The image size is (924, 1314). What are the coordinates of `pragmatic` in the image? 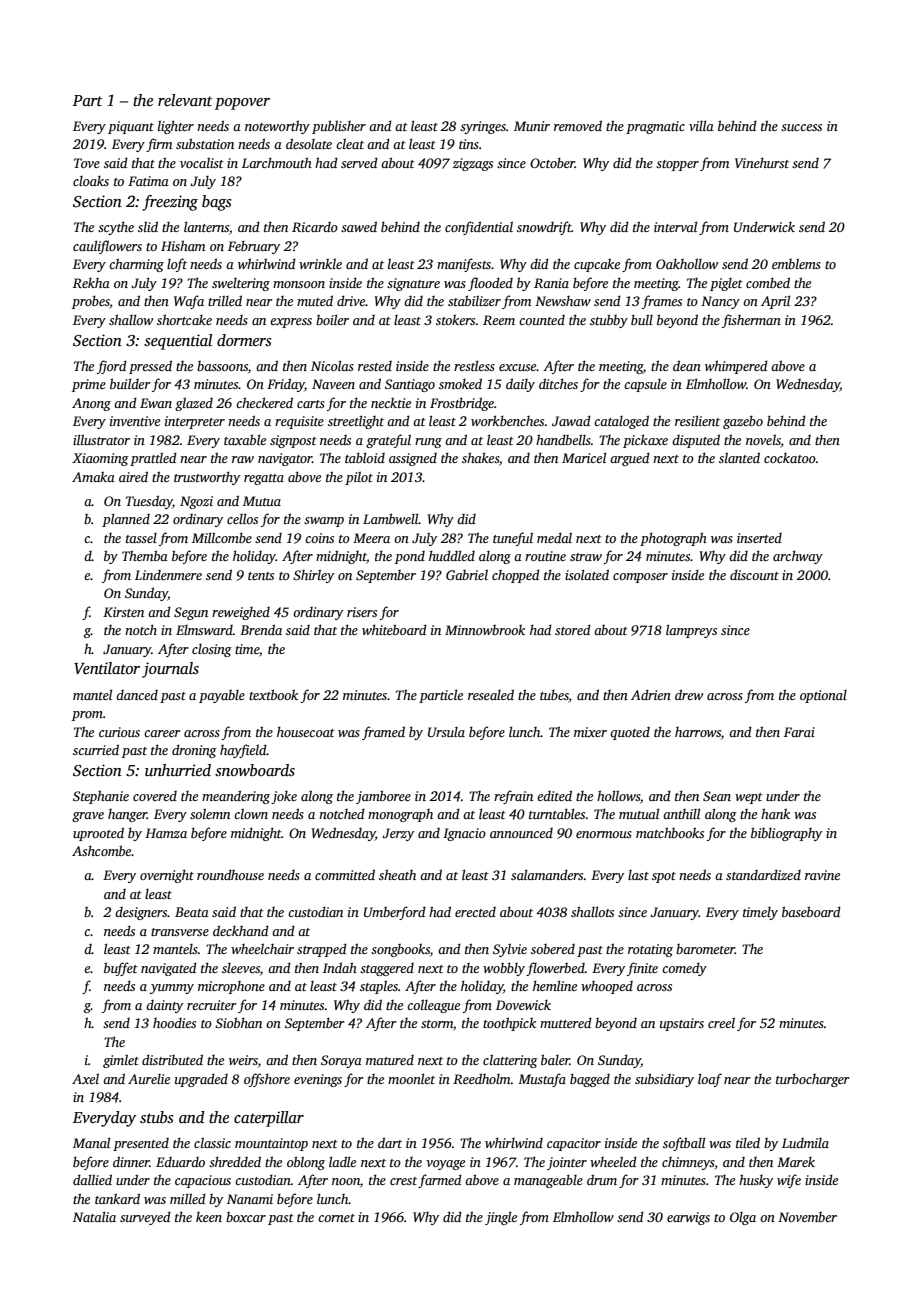 It's located at (655, 127).
